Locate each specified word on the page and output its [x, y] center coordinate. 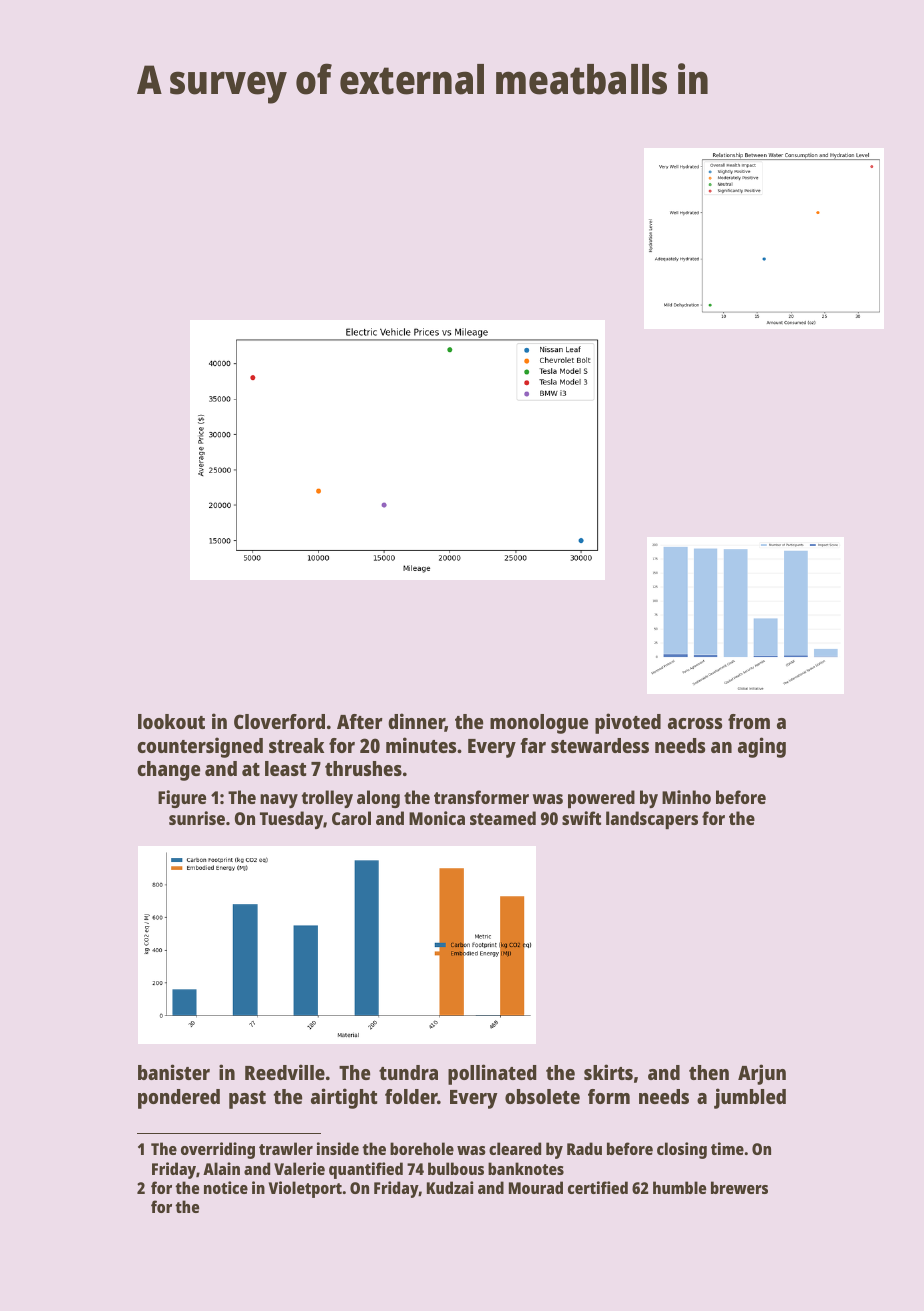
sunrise [197, 818]
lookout [171, 721]
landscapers [652, 820]
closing [682, 1150]
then [709, 1072]
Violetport [305, 1189]
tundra [408, 1072]
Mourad [536, 1187]
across [695, 723]
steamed [503, 818]
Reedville [285, 1072]
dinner [416, 722]
